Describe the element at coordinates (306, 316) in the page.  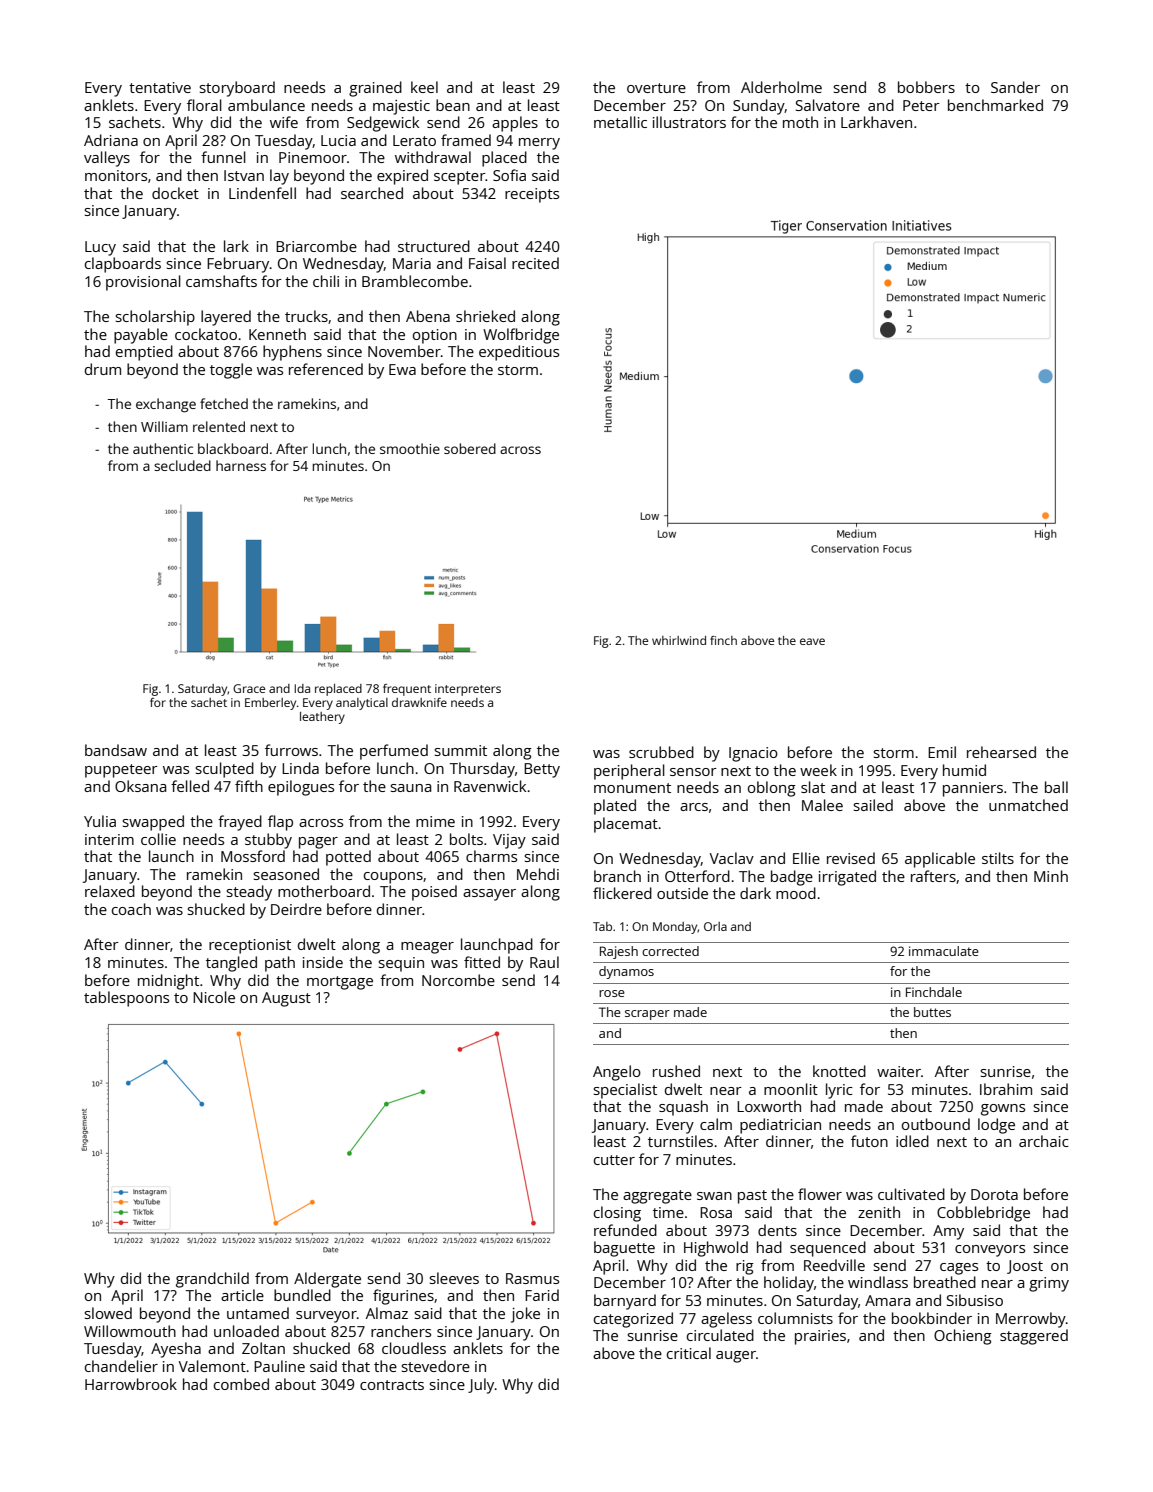
I see `trucks` at that location.
